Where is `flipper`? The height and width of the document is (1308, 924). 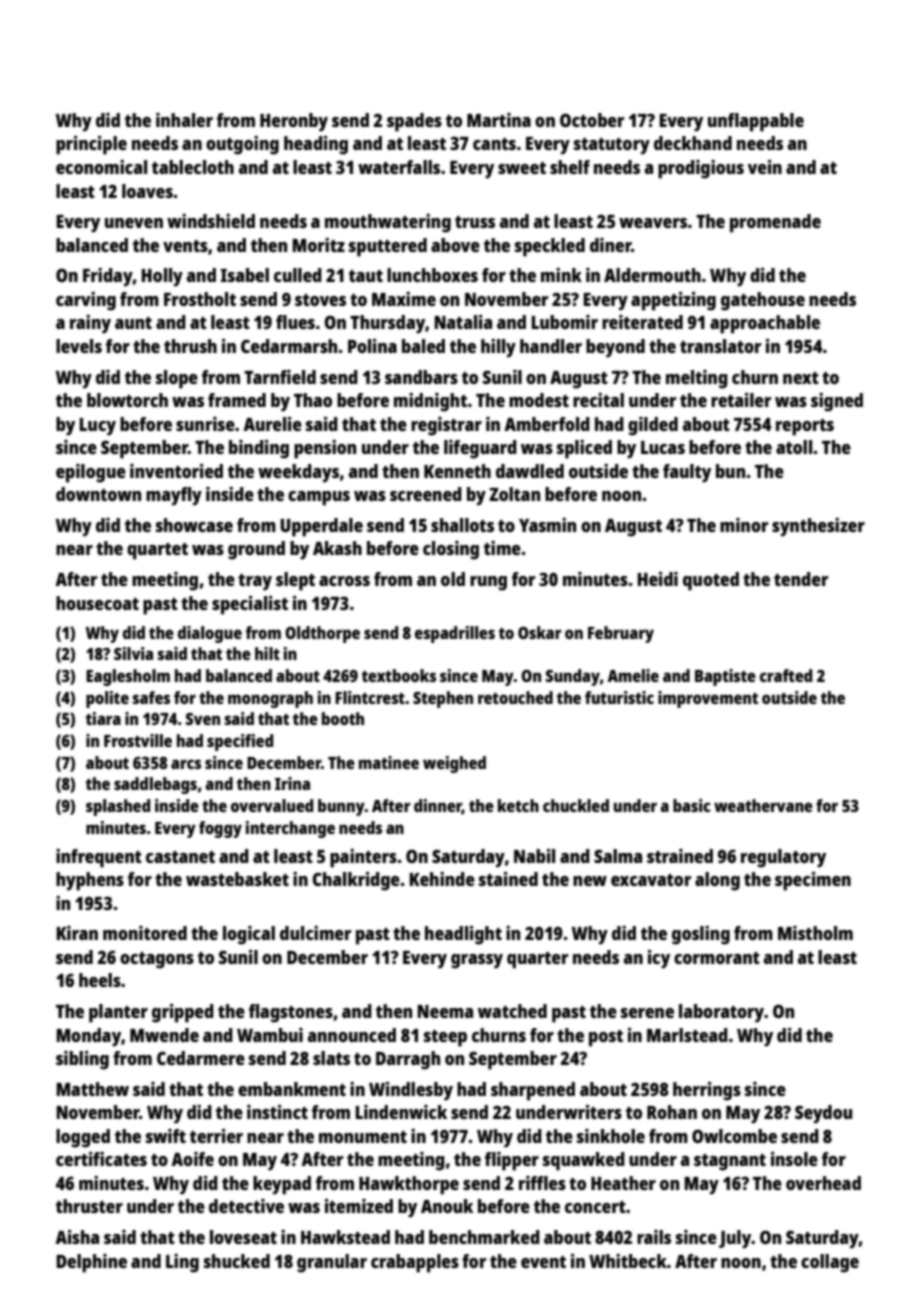
flipper is located at coordinates (512, 1161).
